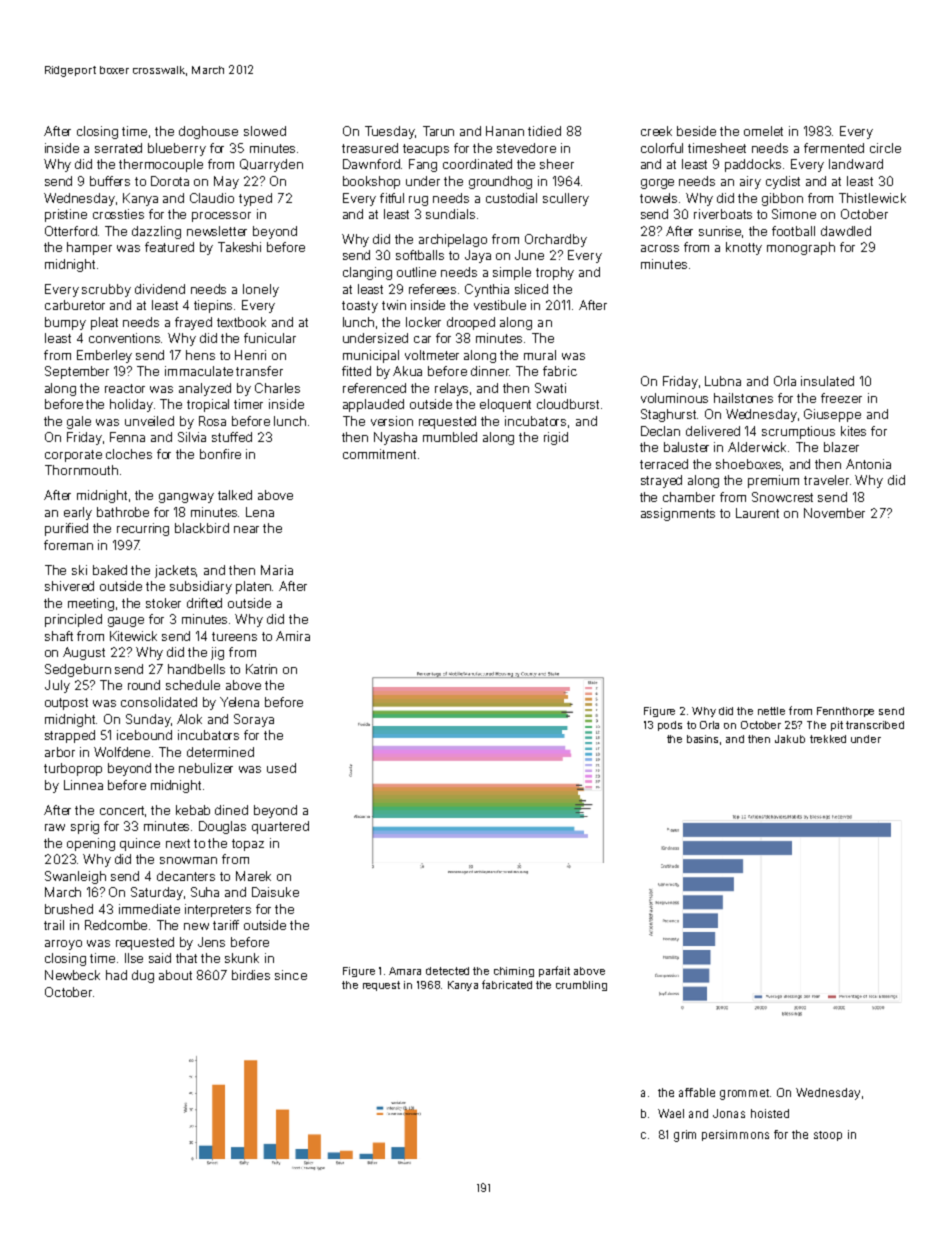 The image size is (952, 1233). I want to click on monograph, so click(801, 248).
